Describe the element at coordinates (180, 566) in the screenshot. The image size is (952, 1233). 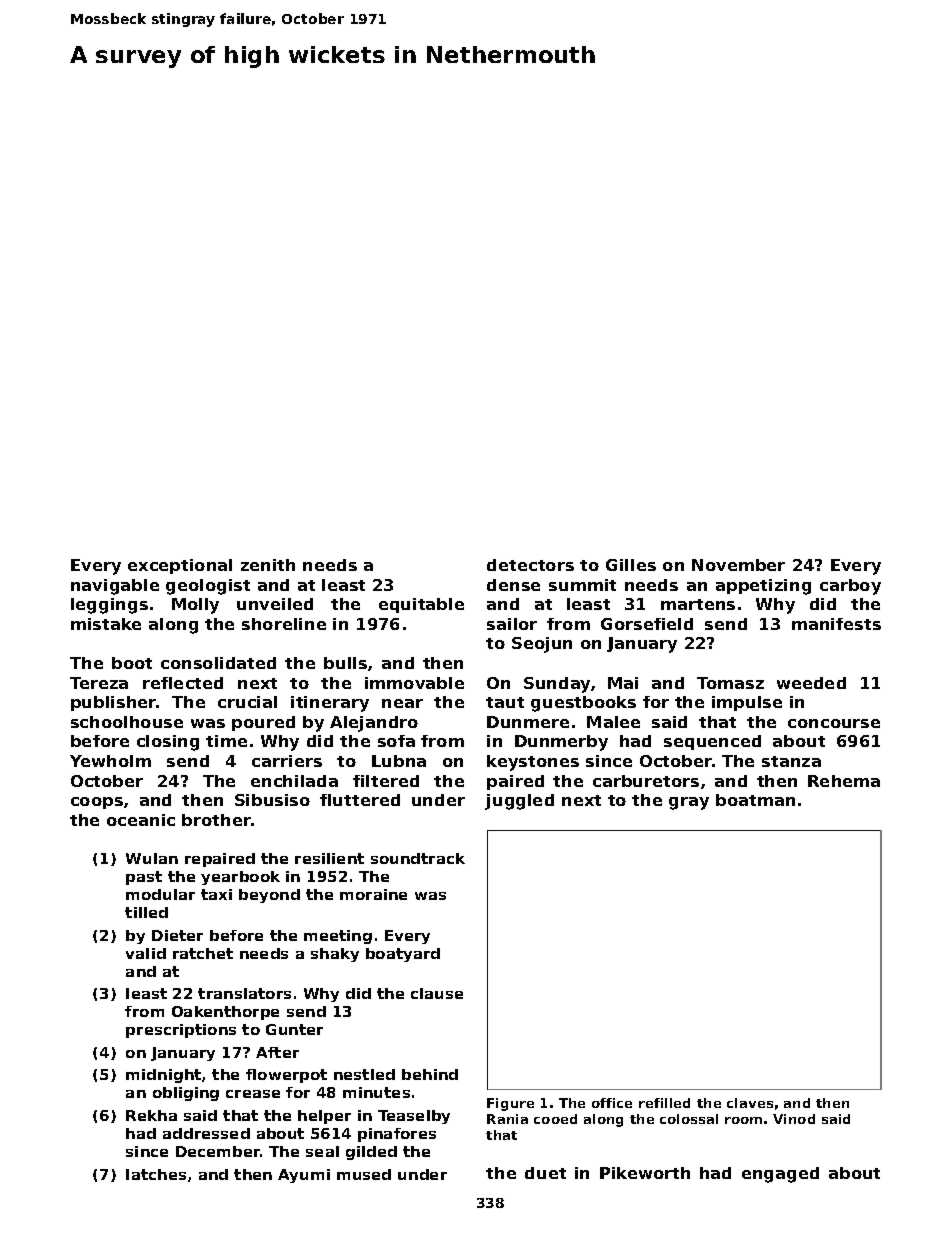
I see `exceptional` at that location.
